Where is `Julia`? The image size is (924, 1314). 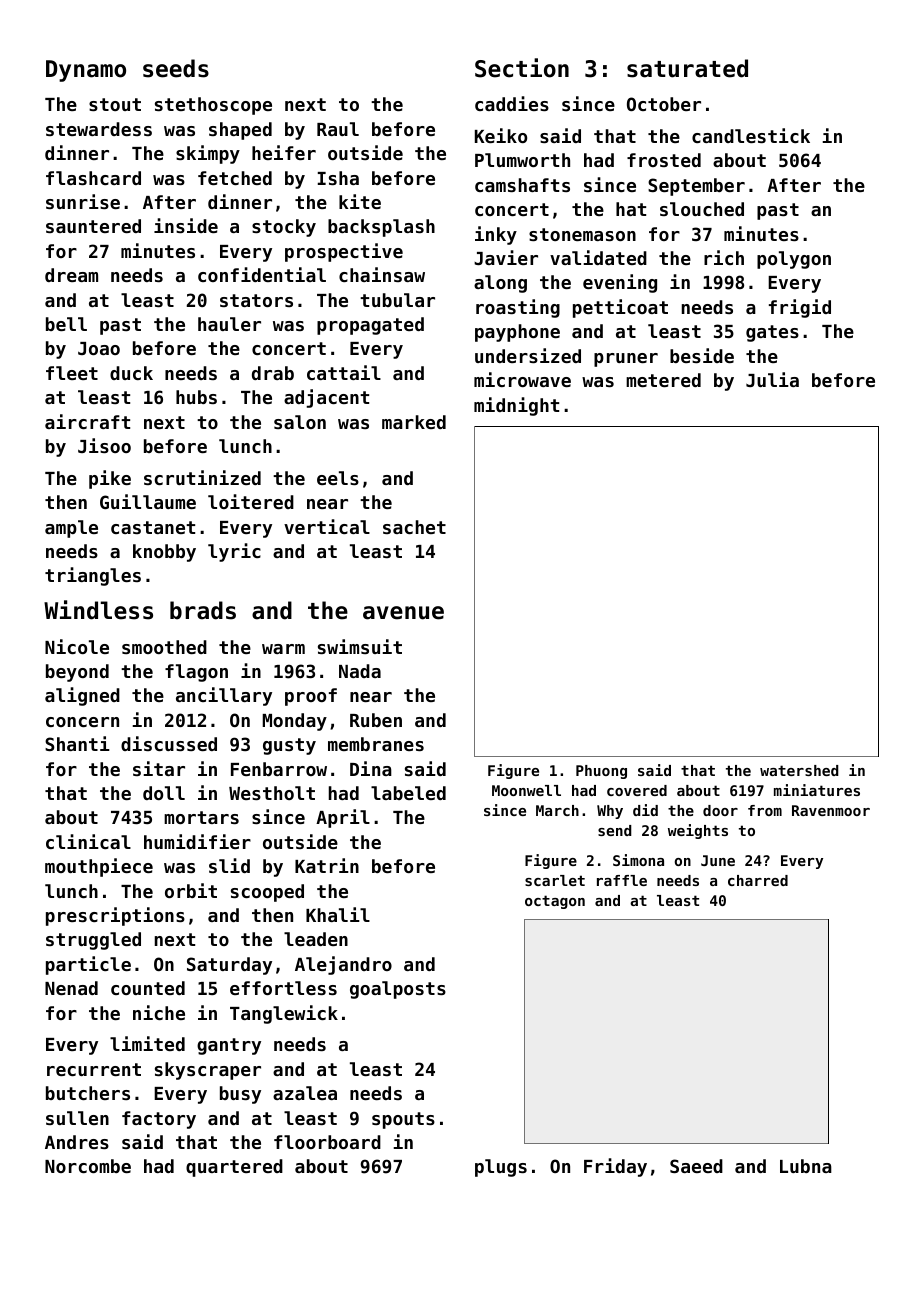
Julia is located at coordinates (772, 379).
